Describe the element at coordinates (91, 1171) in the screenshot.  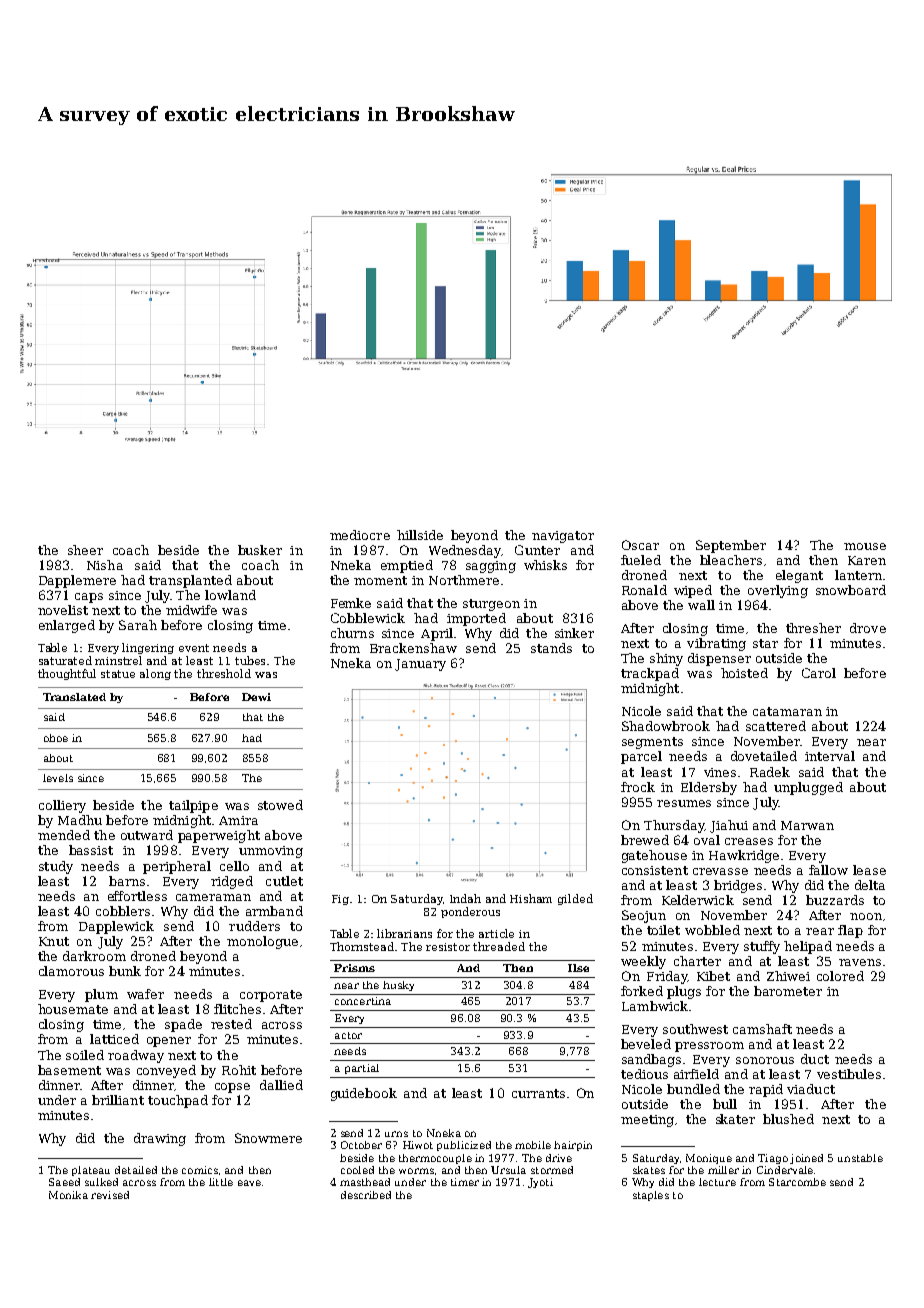
I see `plateau` at that location.
